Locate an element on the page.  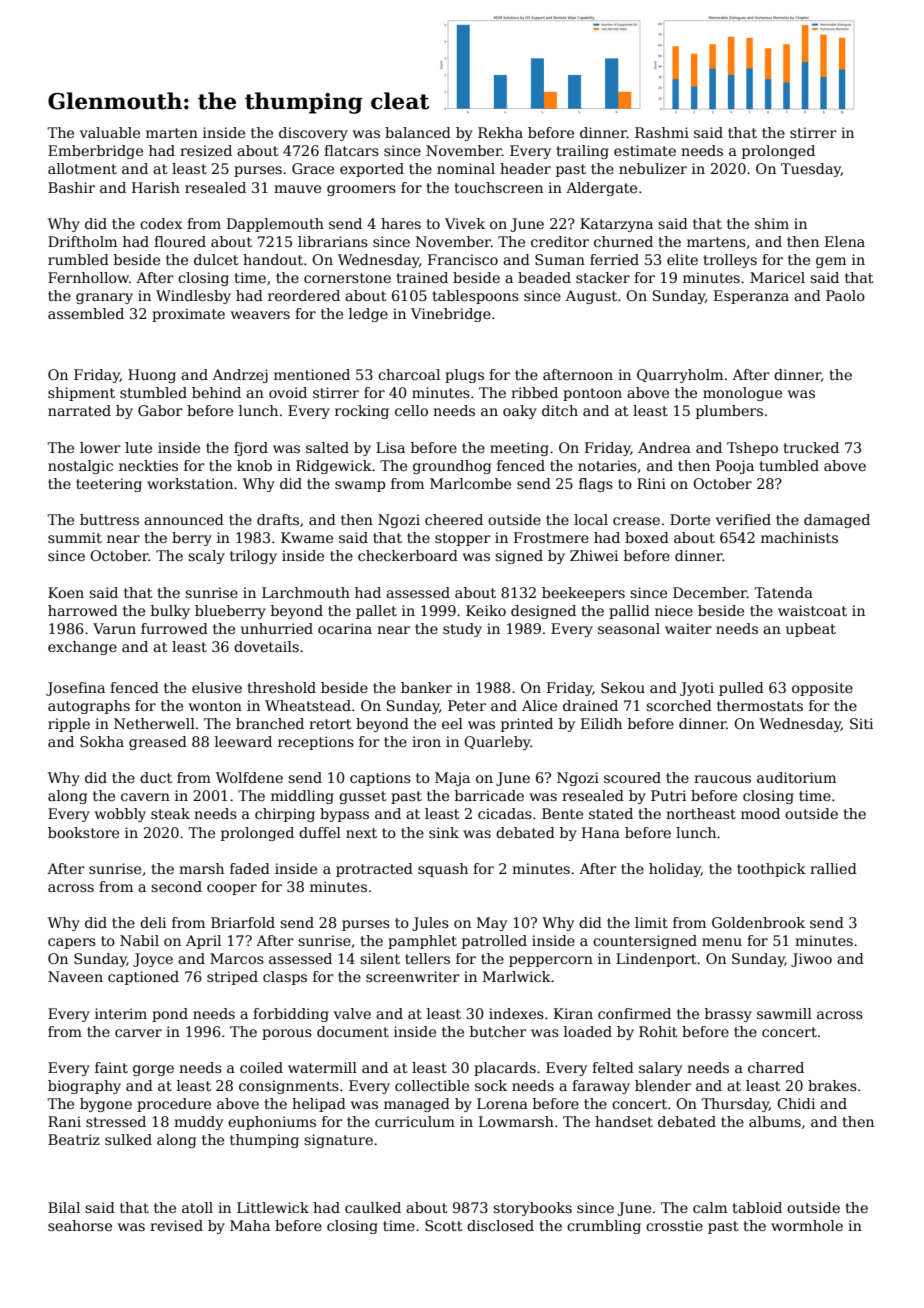
rallied is located at coordinates (833, 868).
